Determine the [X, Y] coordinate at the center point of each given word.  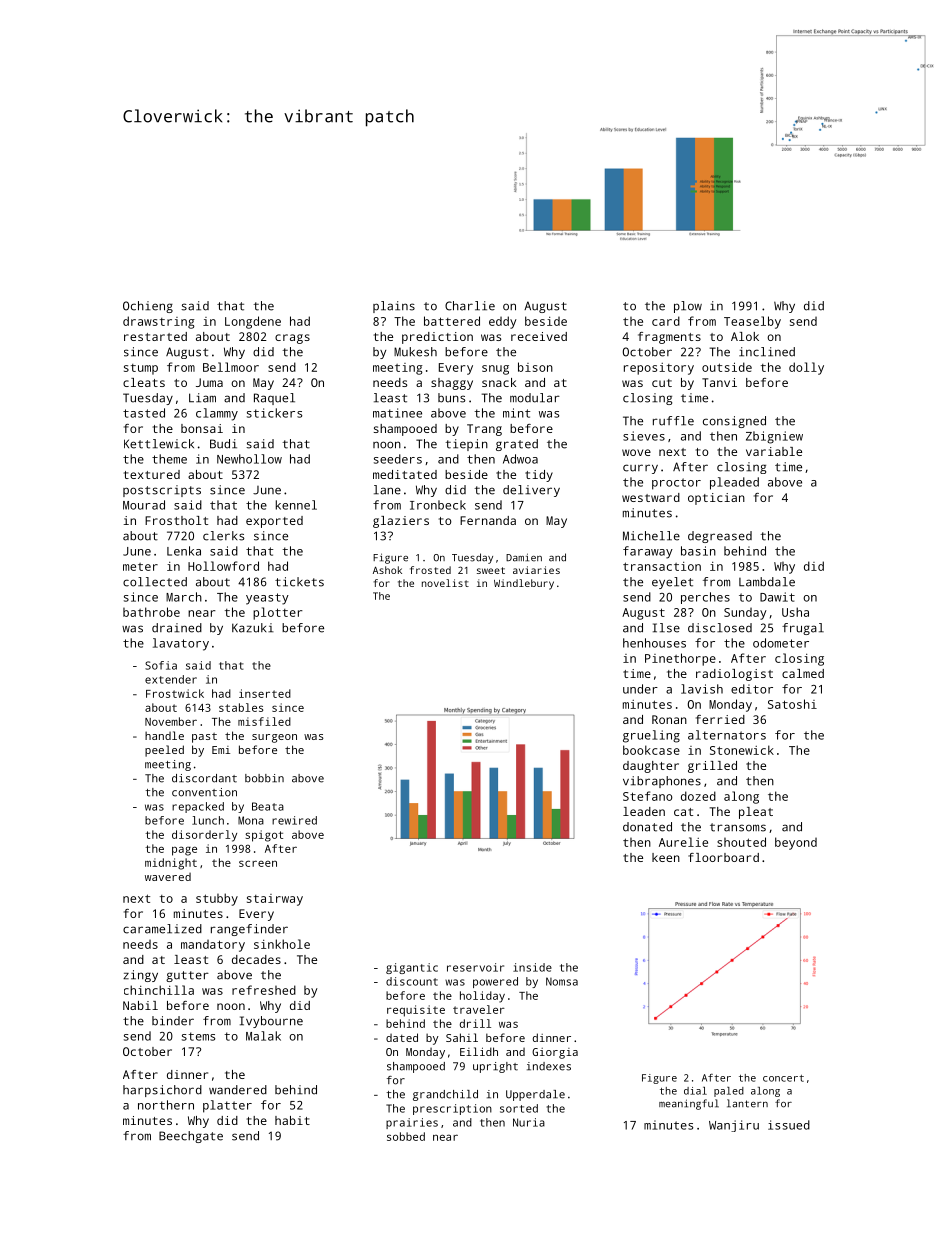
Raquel [274, 399]
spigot [264, 836]
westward [651, 497]
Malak [263, 1036]
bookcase [651, 750]
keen [666, 857]
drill [475, 1023]
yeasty [267, 599]
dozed [698, 796]
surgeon [274, 738]
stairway [275, 900]
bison [535, 367]
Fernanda [488, 520]
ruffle [673, 421]
